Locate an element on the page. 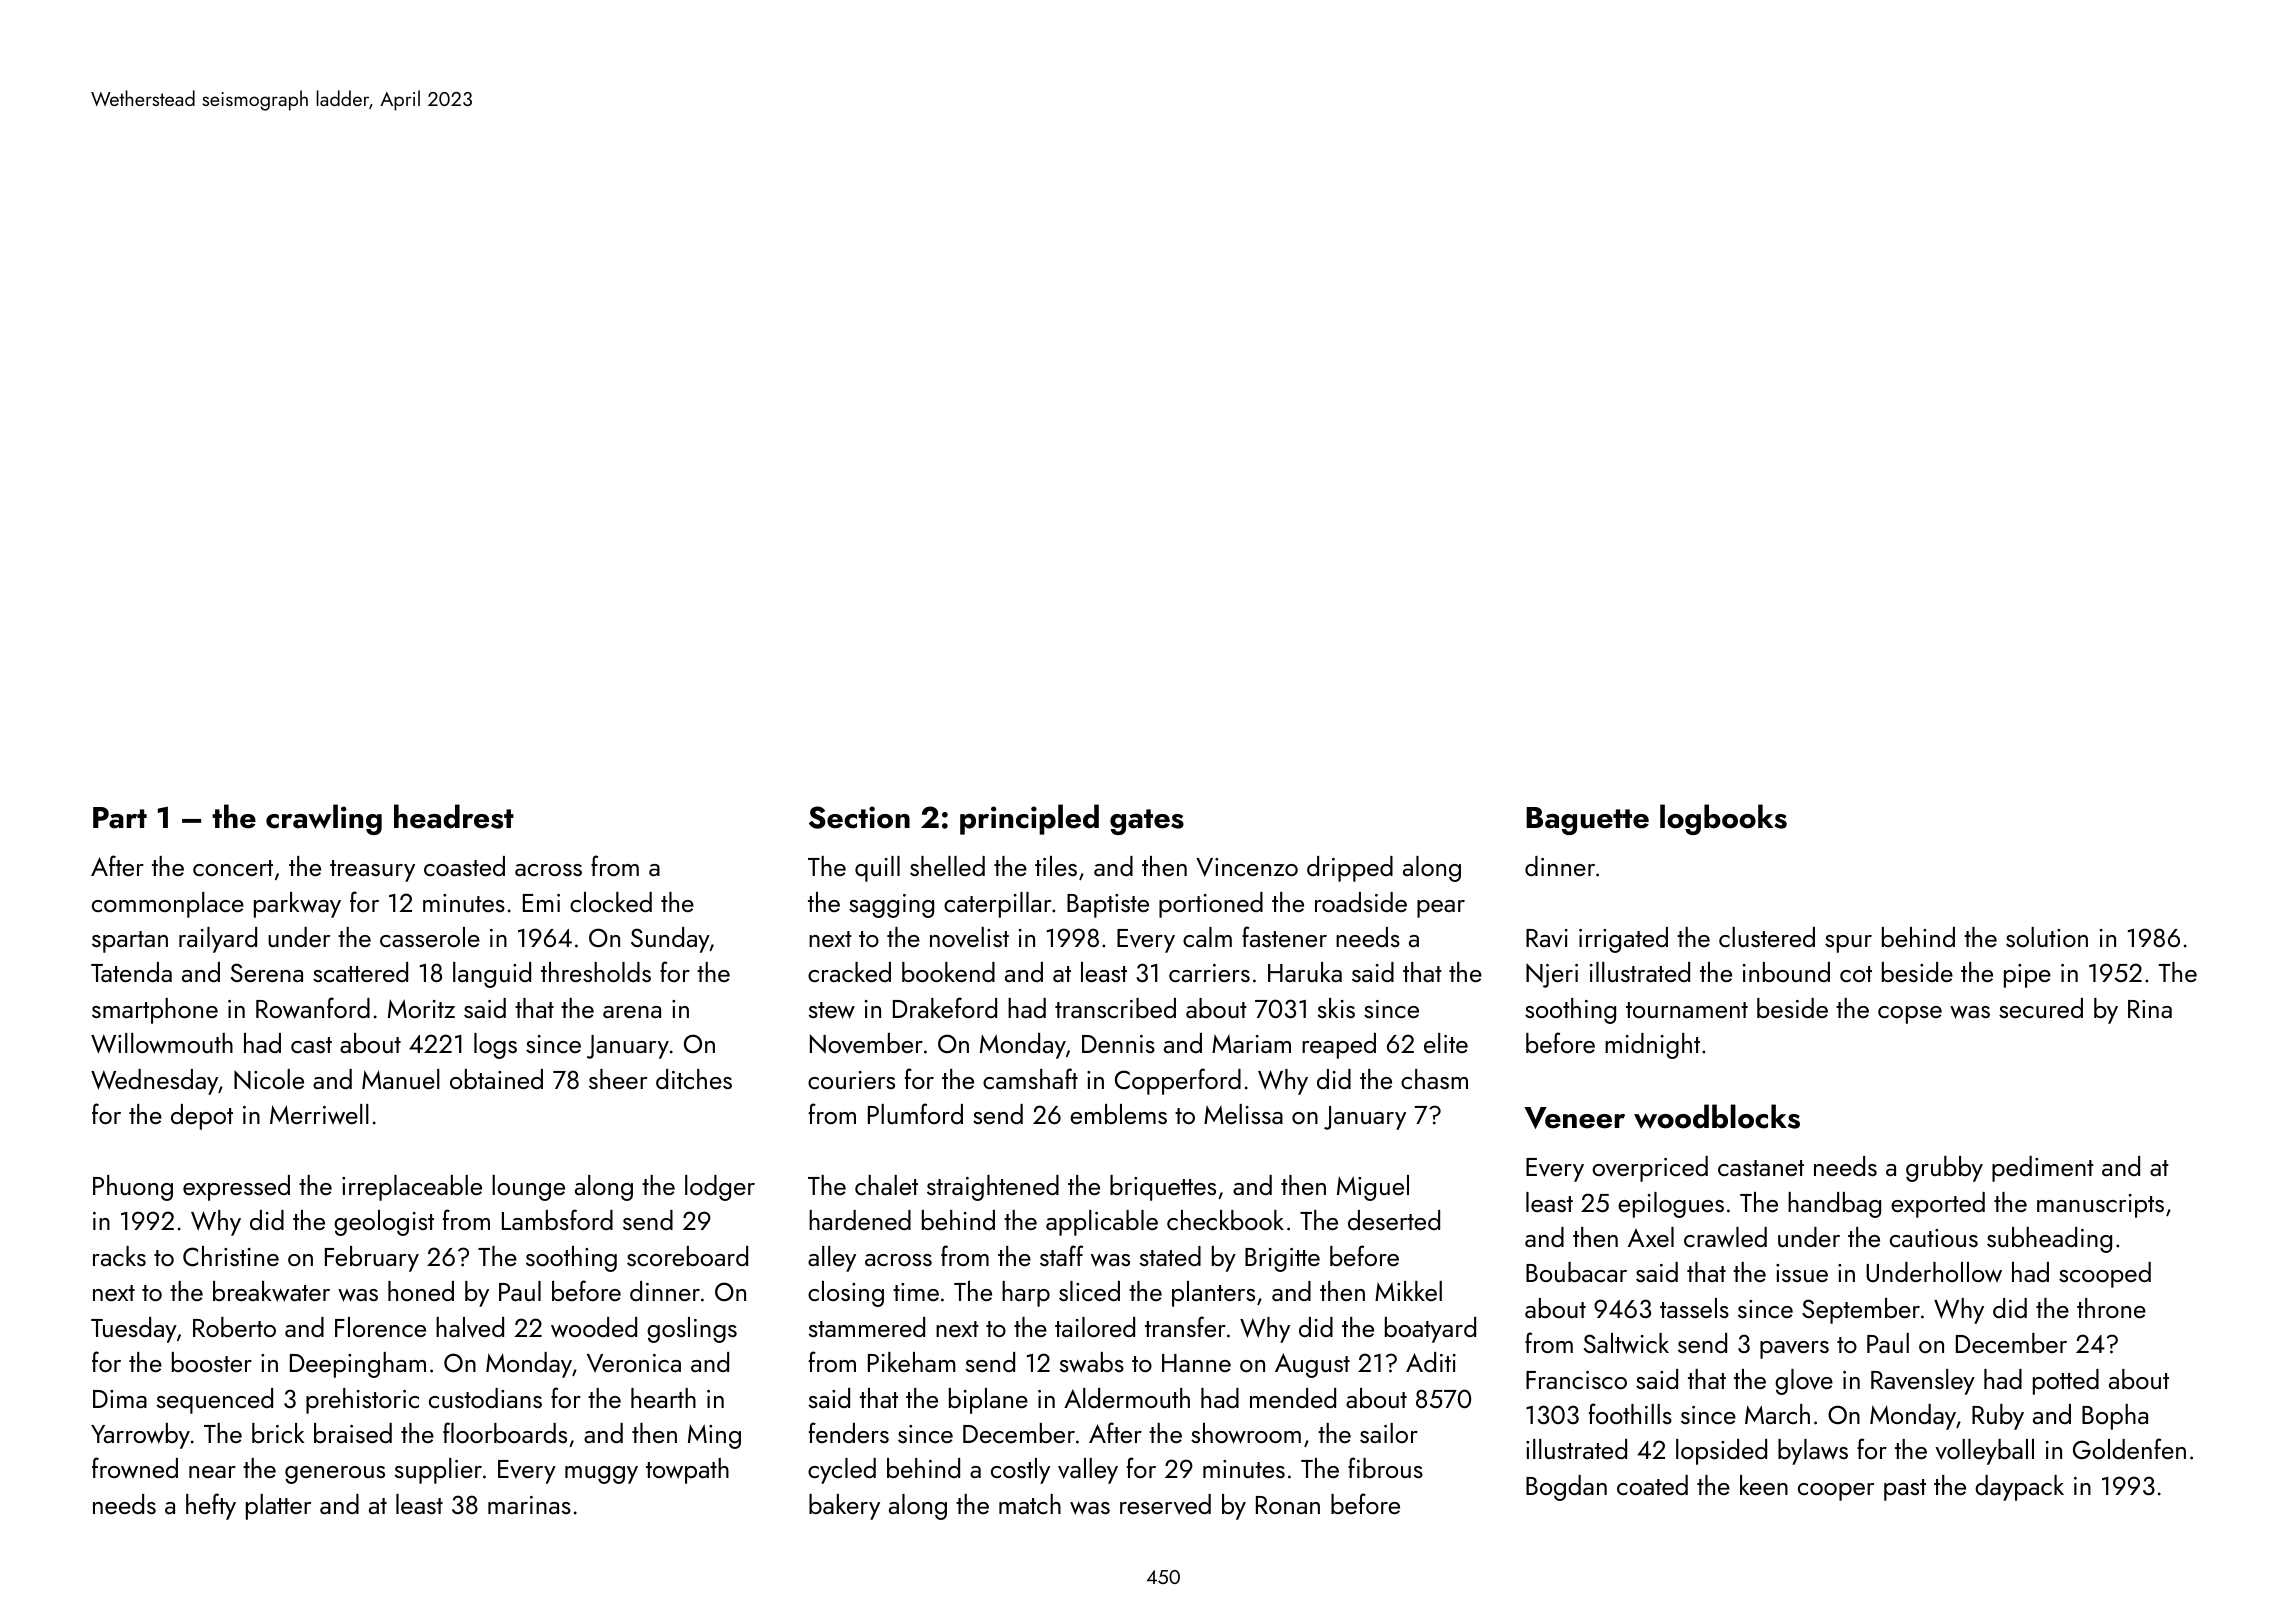 The width and height of the image is (2292, 1620). Copperford is located at coordinates (1178, 1081).
